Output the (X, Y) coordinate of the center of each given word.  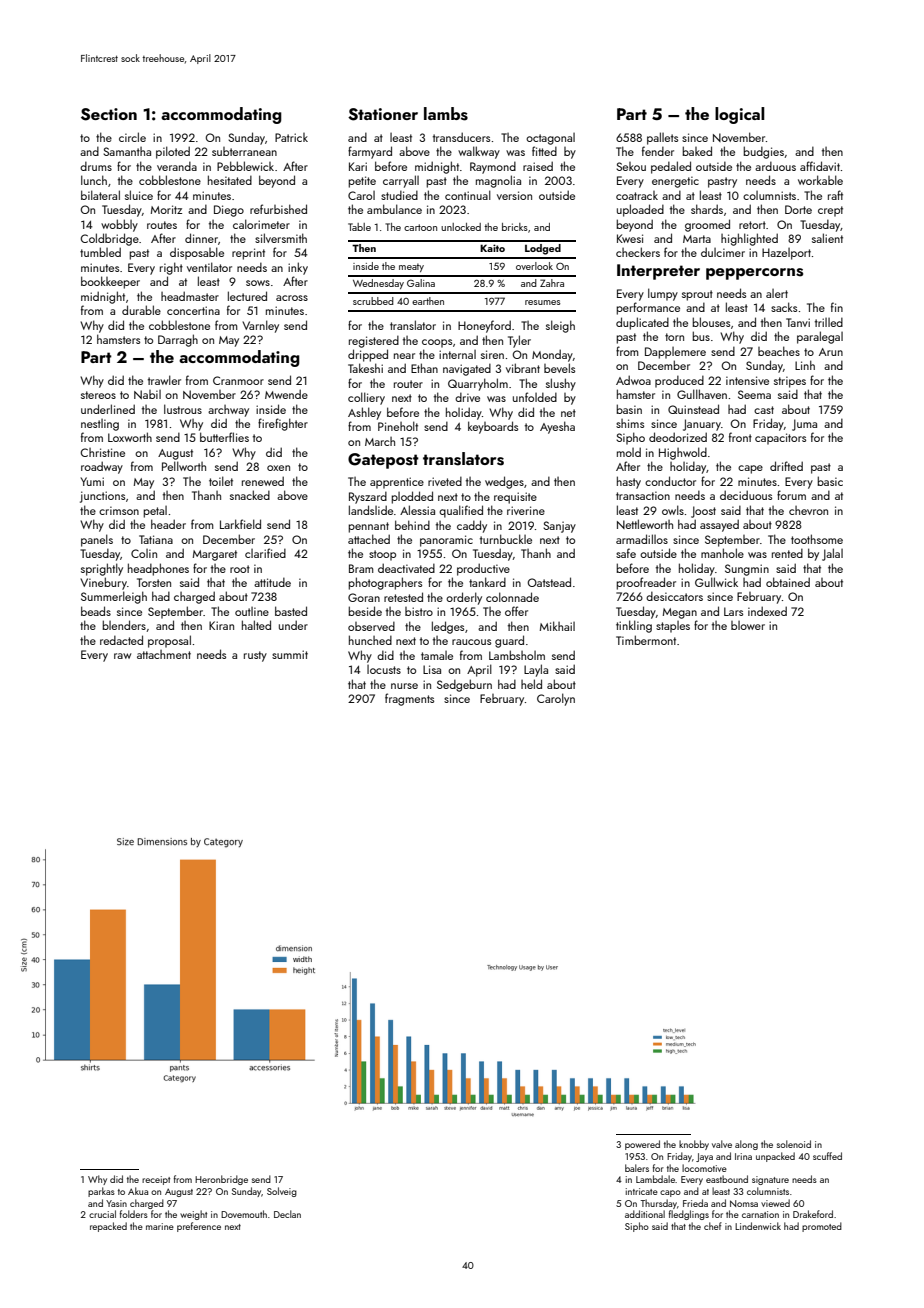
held (531, 684)
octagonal (550, 139)
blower (748, 625)
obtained (788, 582)
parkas (101, 1192)
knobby (694, 1145)
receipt (156, 1180)
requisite (515, 498)
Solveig (282, 1192)
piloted (173, 152)
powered (642, 1145)
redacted (121, 640)
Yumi (92, 481)
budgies (763, 152)
